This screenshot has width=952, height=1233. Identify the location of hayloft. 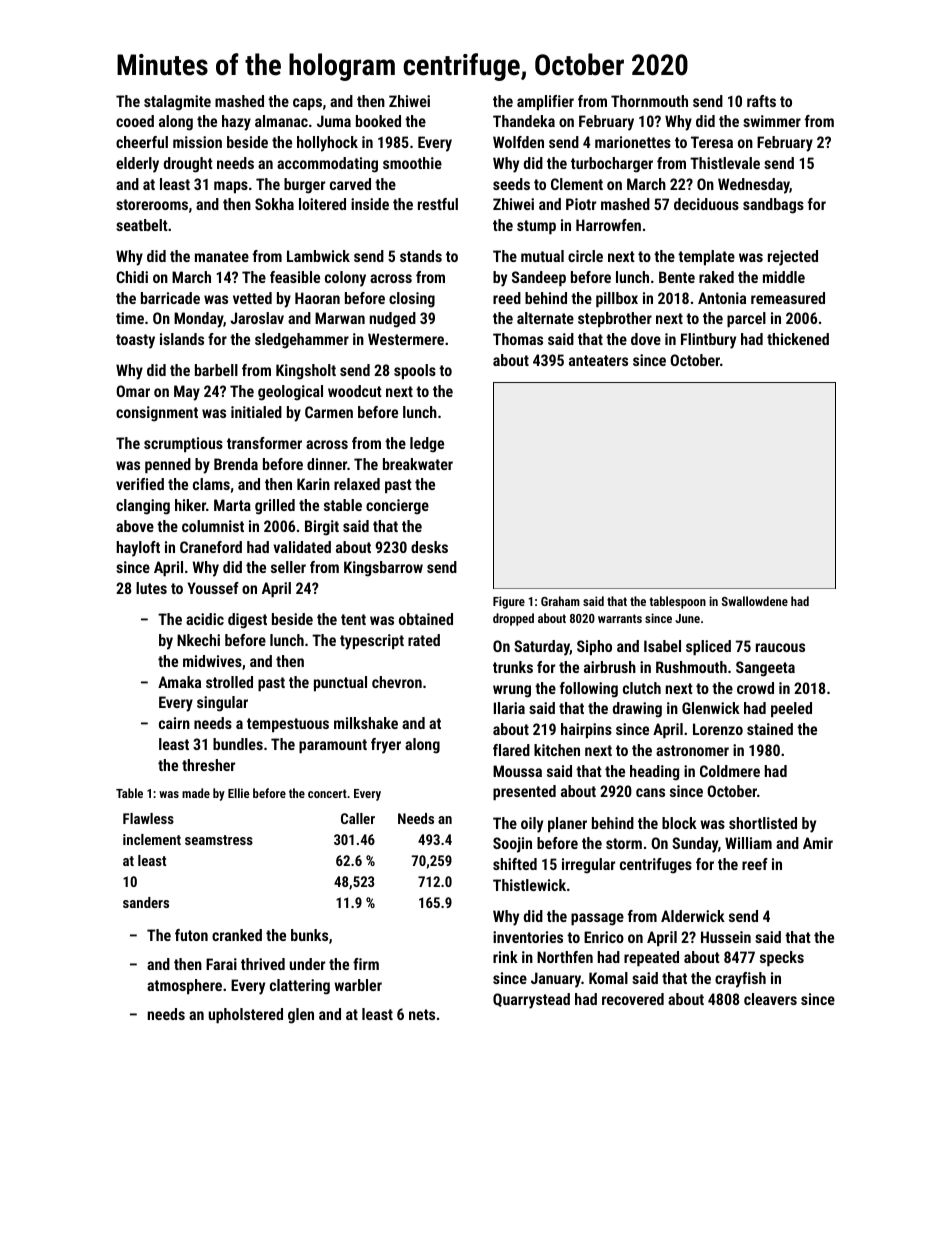
(138, 549).
